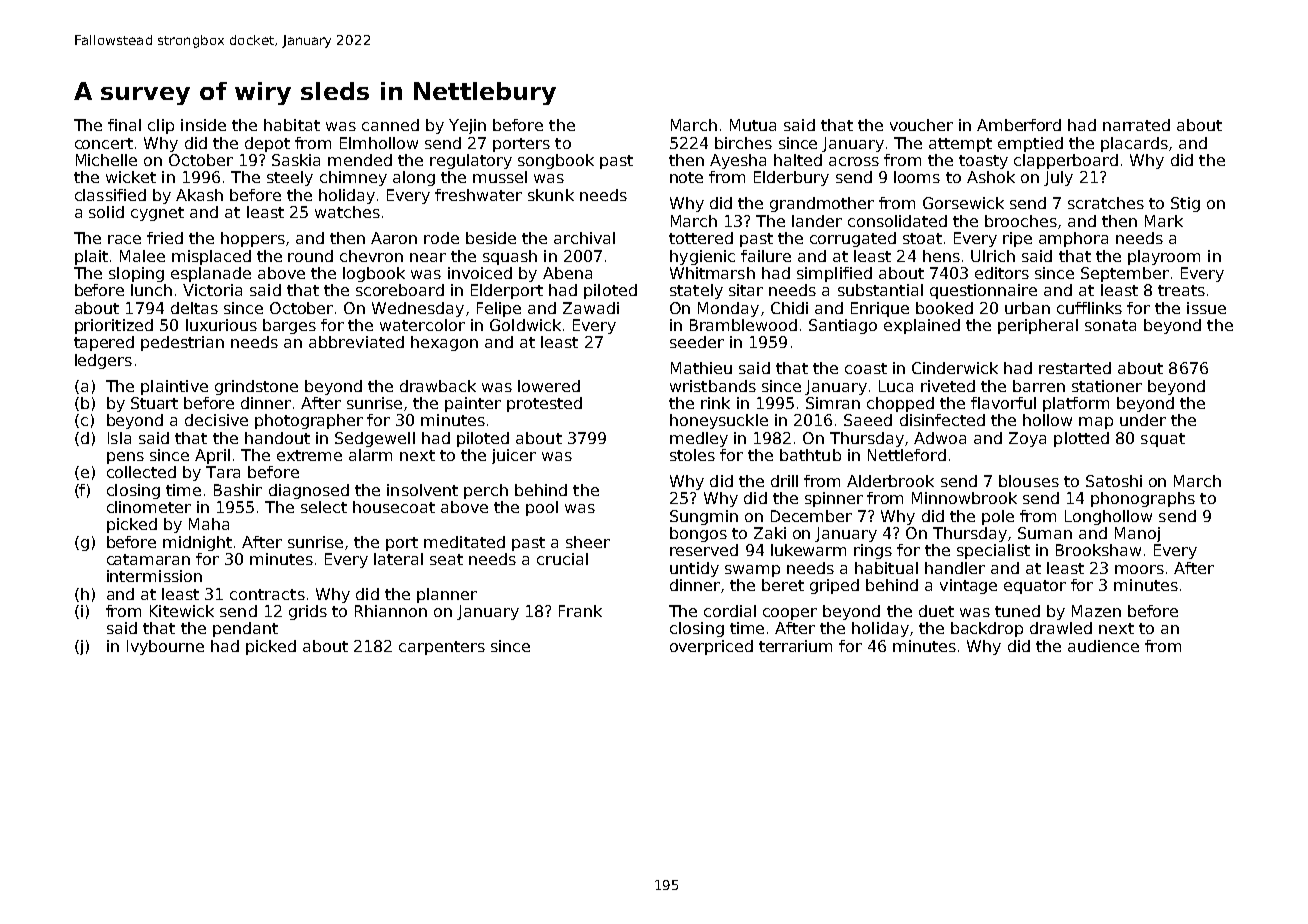  What do you see at coordinates (267, 594) in the document?
I see `contracts` at bounding box center [267, 594].
